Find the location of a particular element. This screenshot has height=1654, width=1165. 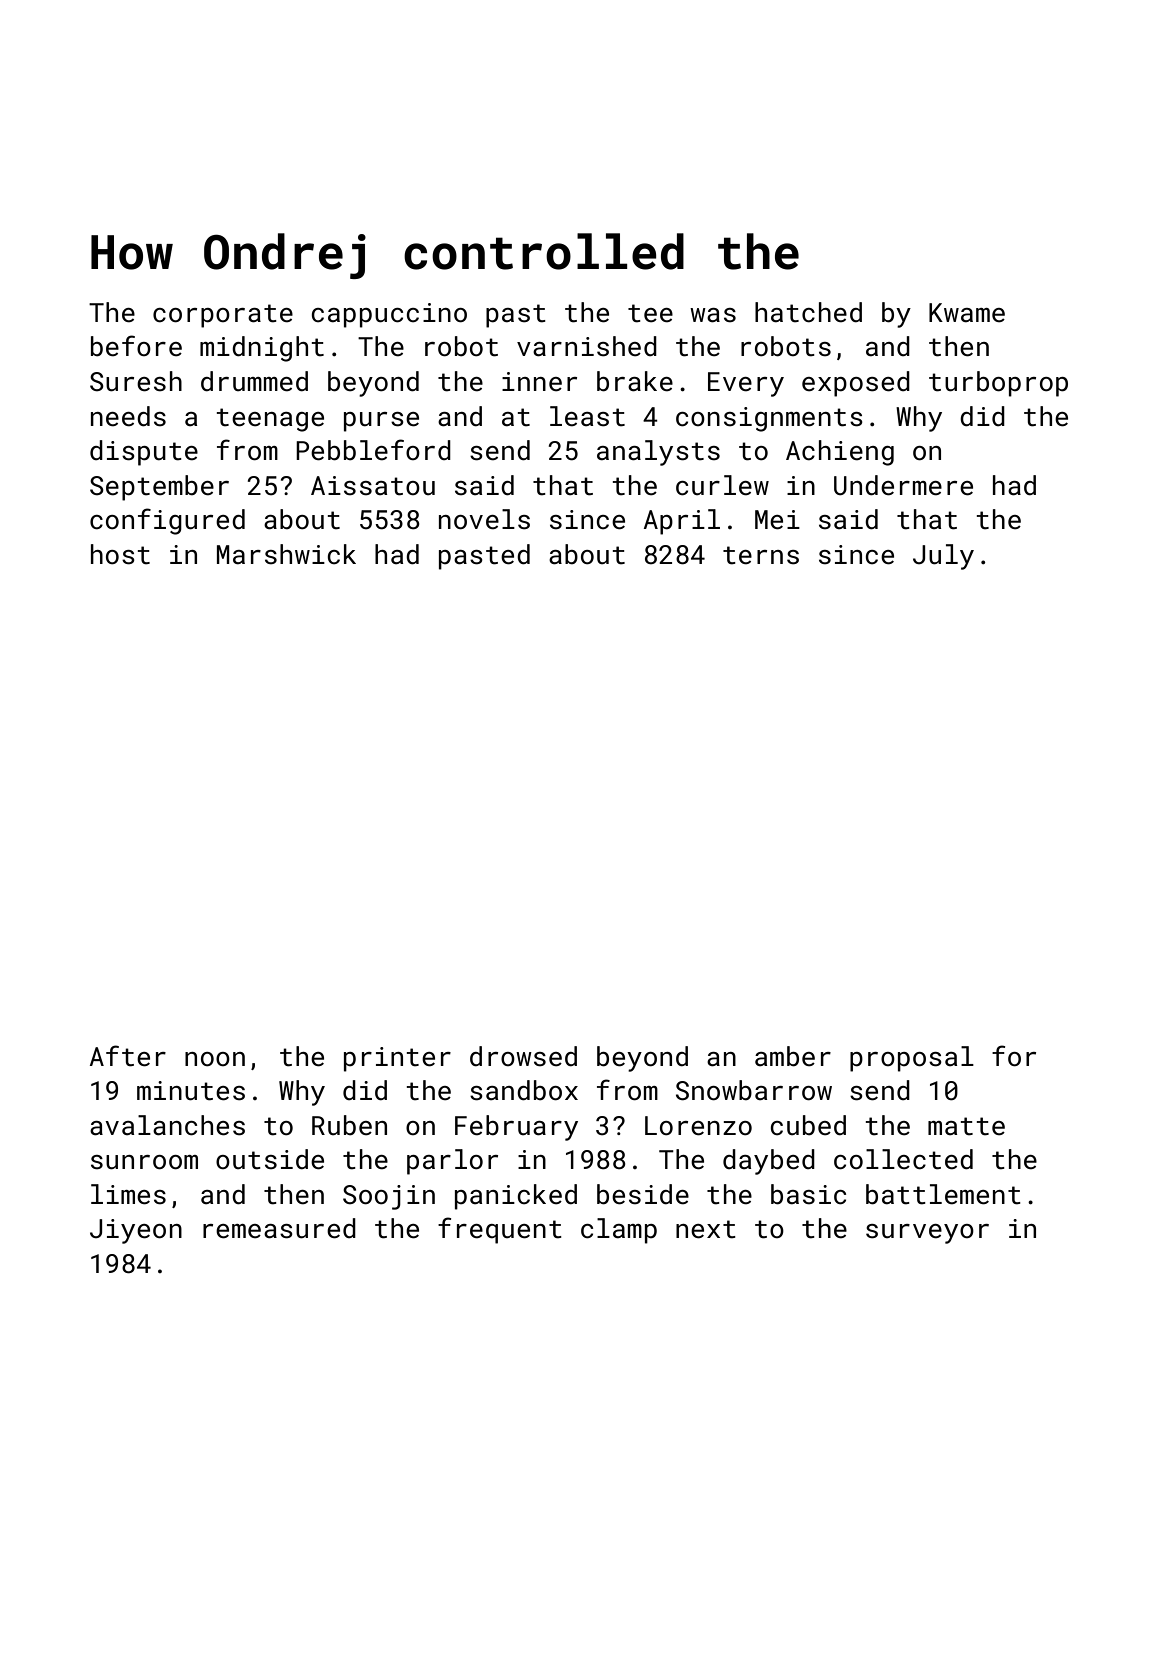

Jiyeon is located at coordinates (136, 1231).
